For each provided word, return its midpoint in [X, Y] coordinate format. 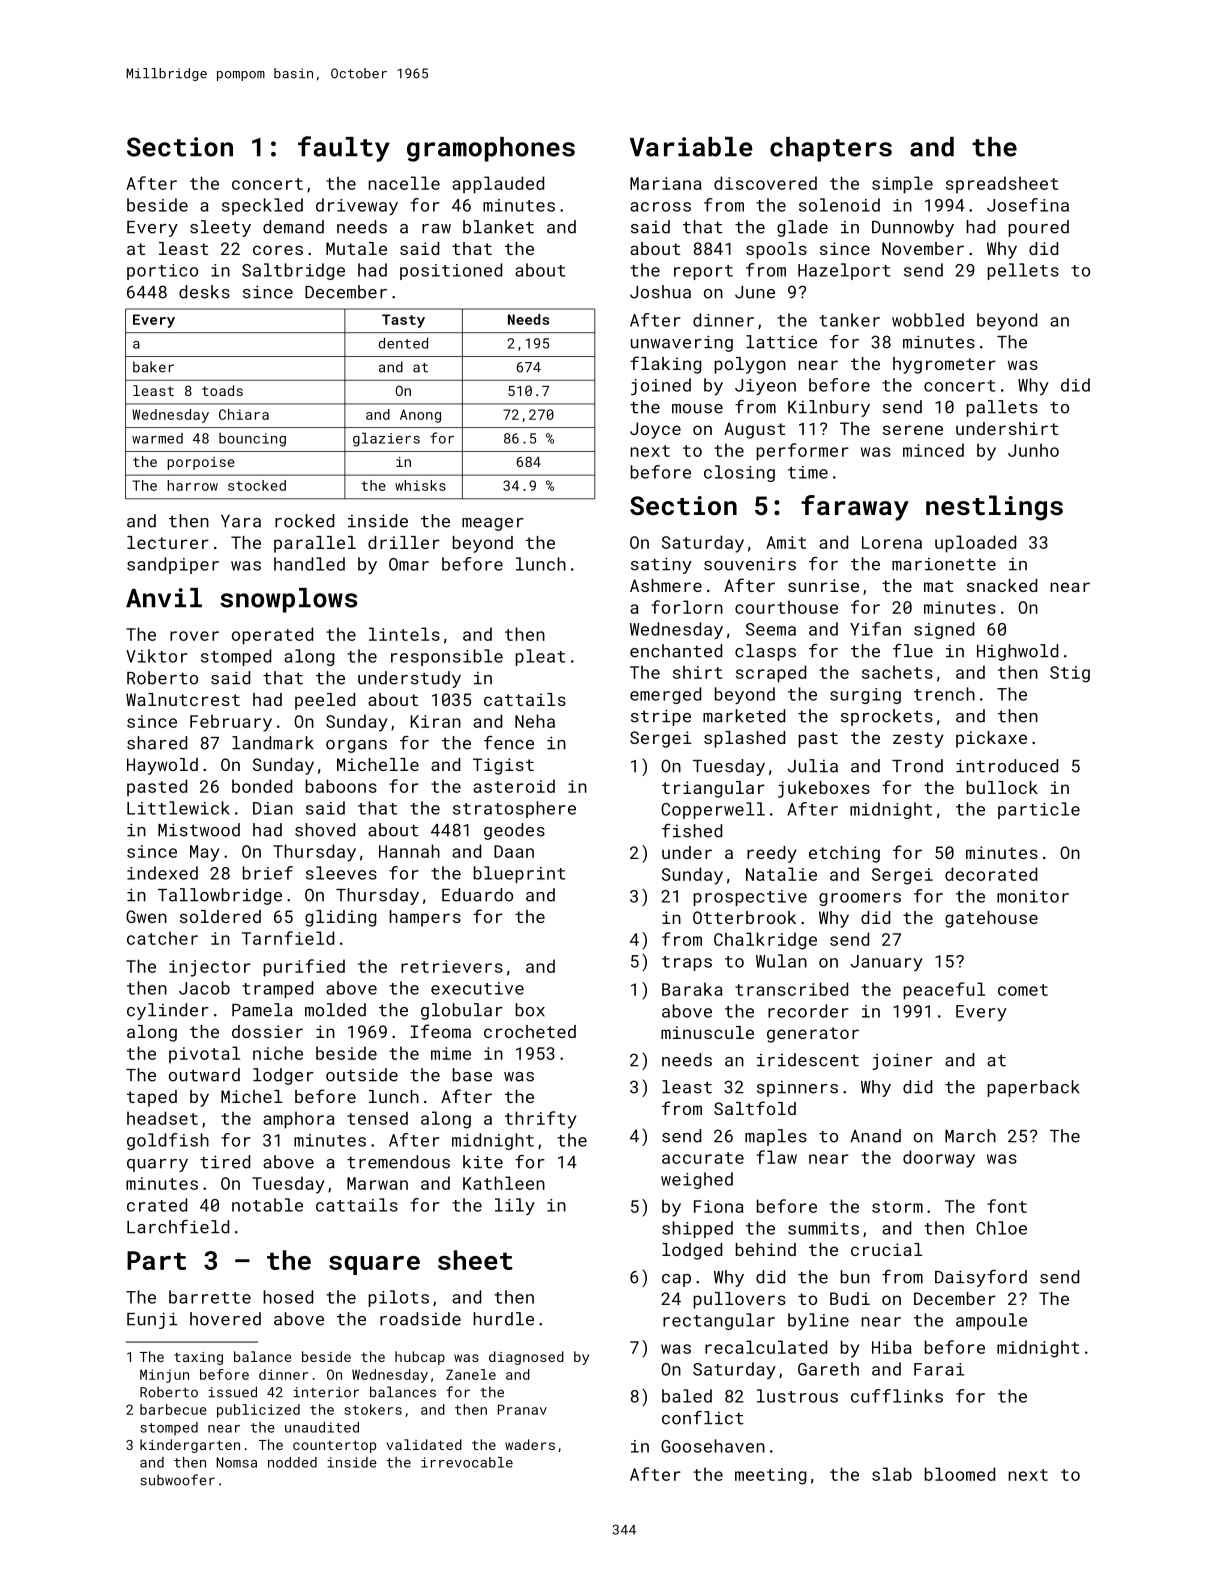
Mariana [666, 183]
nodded [292, 1462]
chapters [831, 149]
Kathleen [504, 1183]
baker [153, 367]
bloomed [960, 1474]
